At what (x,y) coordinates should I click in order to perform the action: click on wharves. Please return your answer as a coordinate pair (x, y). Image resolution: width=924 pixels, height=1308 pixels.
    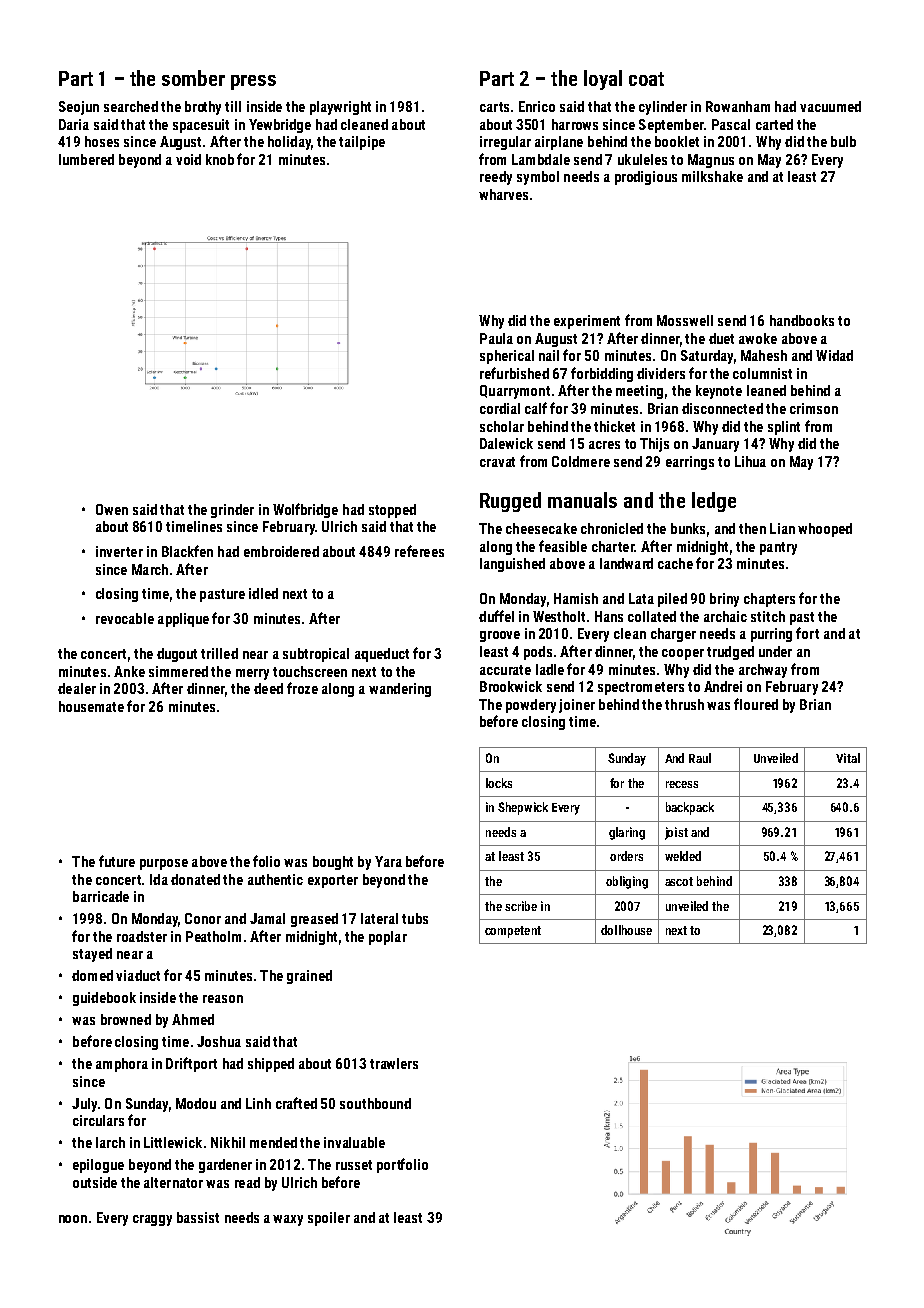
    Looking at the image, I should click on (503, 194).
